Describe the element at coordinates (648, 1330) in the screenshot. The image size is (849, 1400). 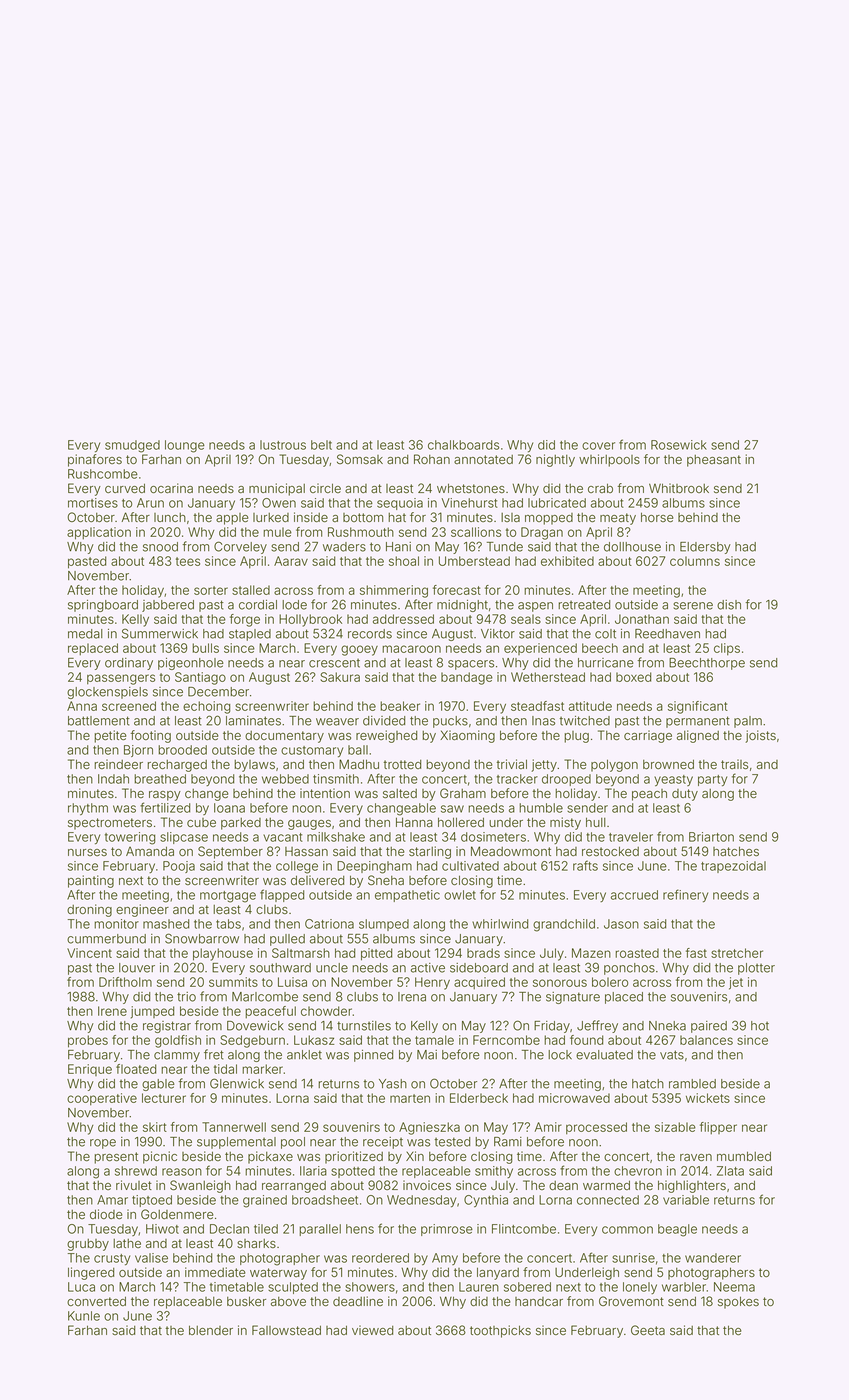
I see `Geeta` at that location.
